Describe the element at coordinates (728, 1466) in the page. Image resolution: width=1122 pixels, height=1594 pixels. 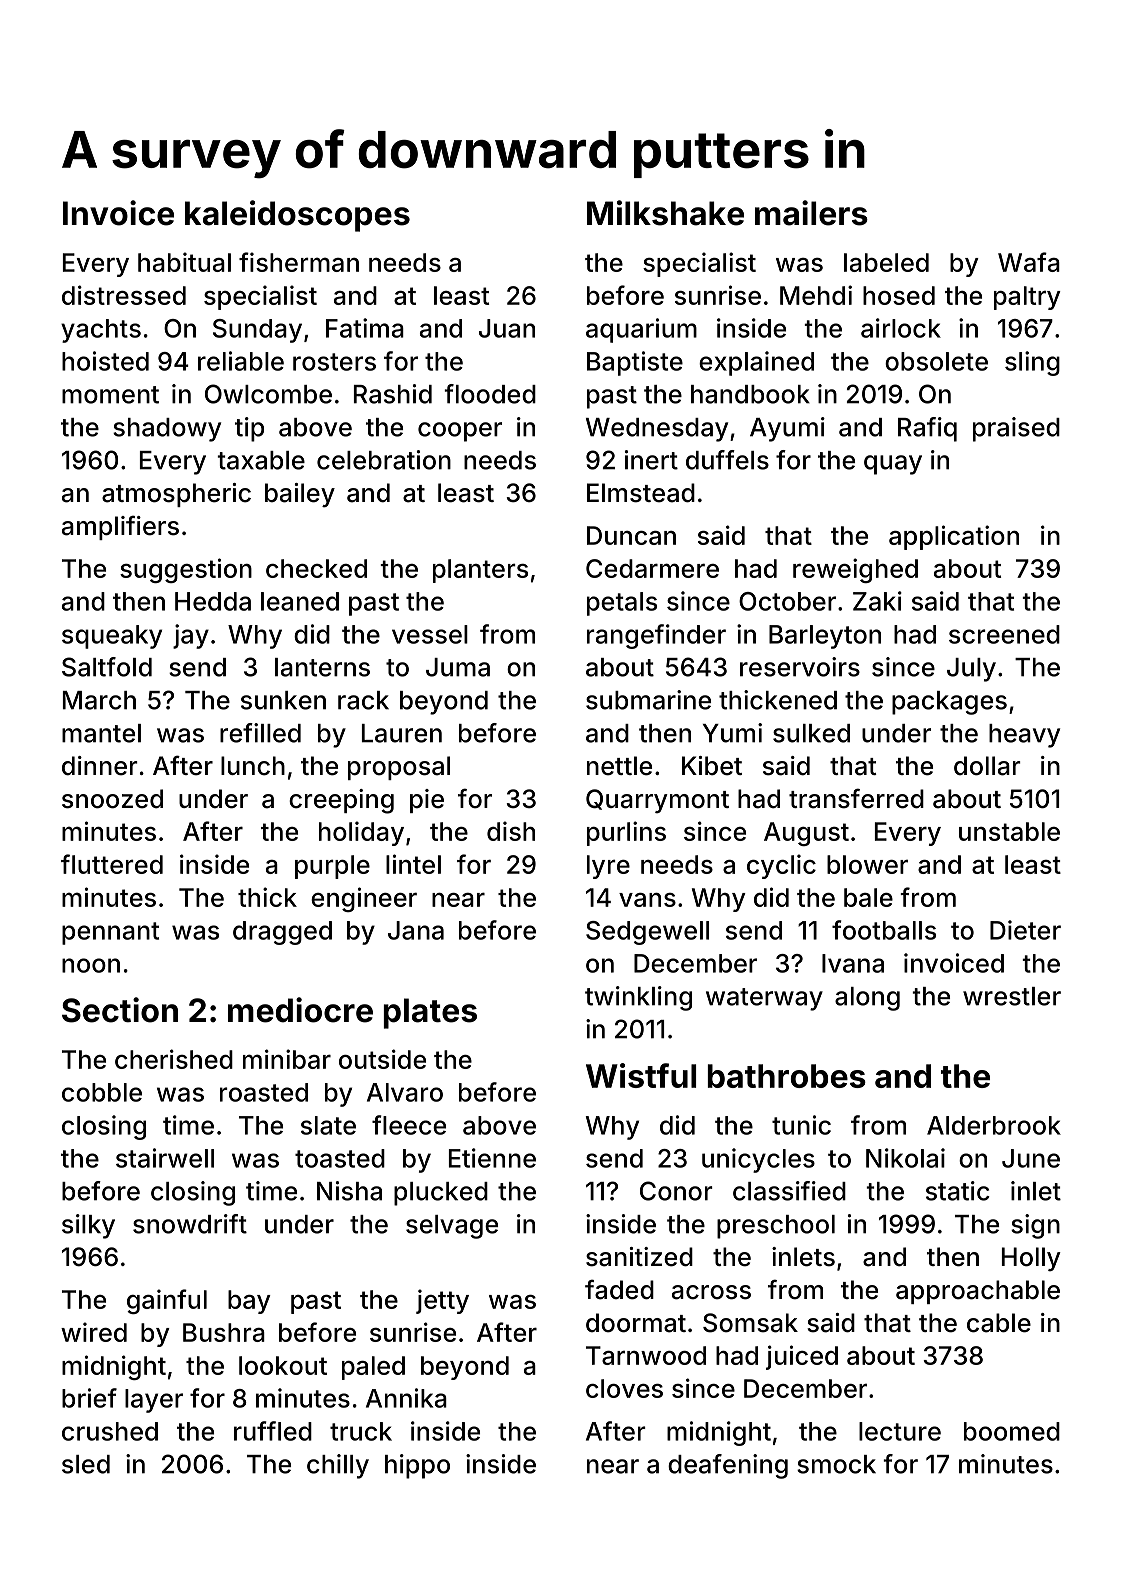
I see `deafening` at that location.
